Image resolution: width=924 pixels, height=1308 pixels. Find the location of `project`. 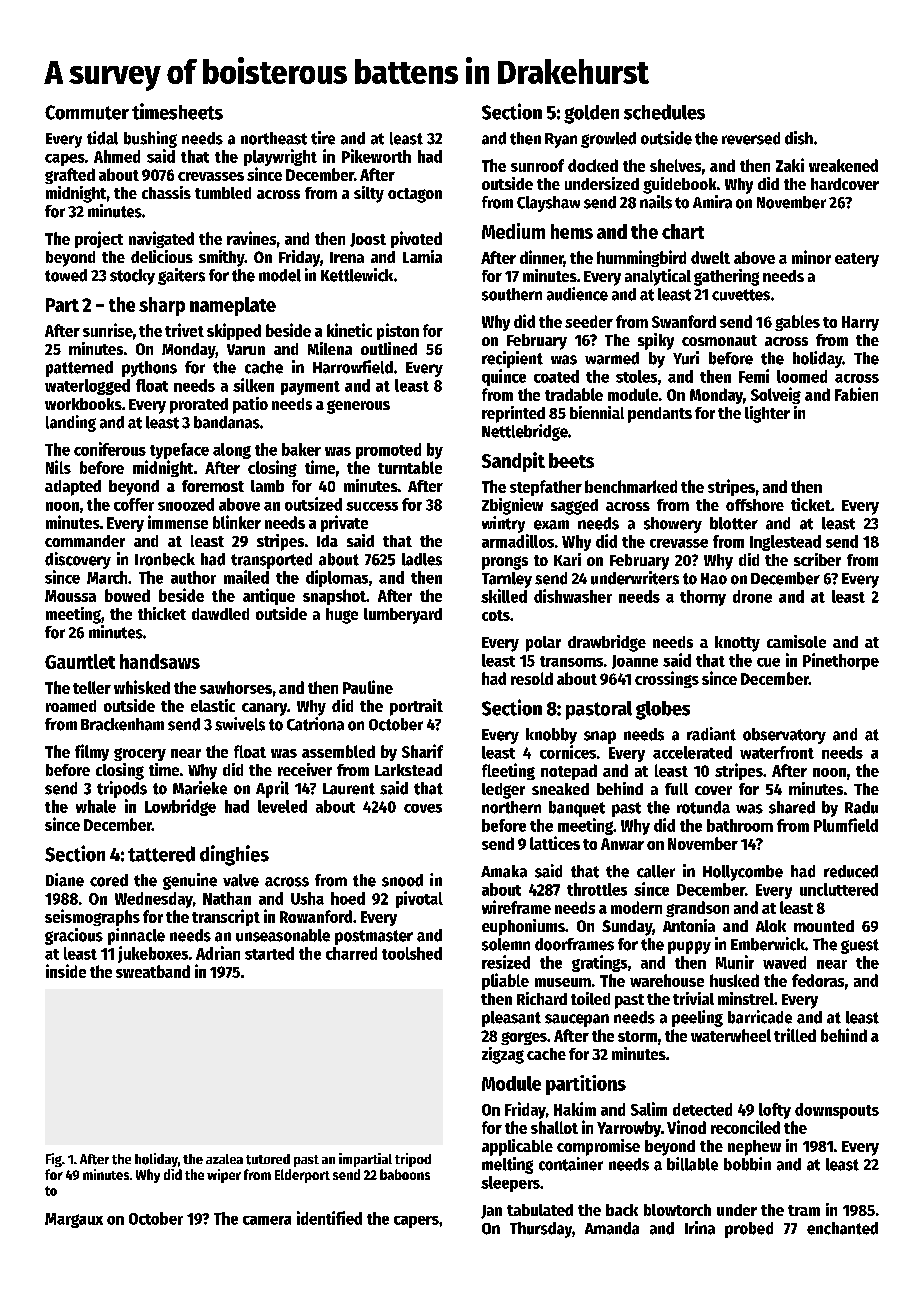

project is located at coordinates (99, 239).
